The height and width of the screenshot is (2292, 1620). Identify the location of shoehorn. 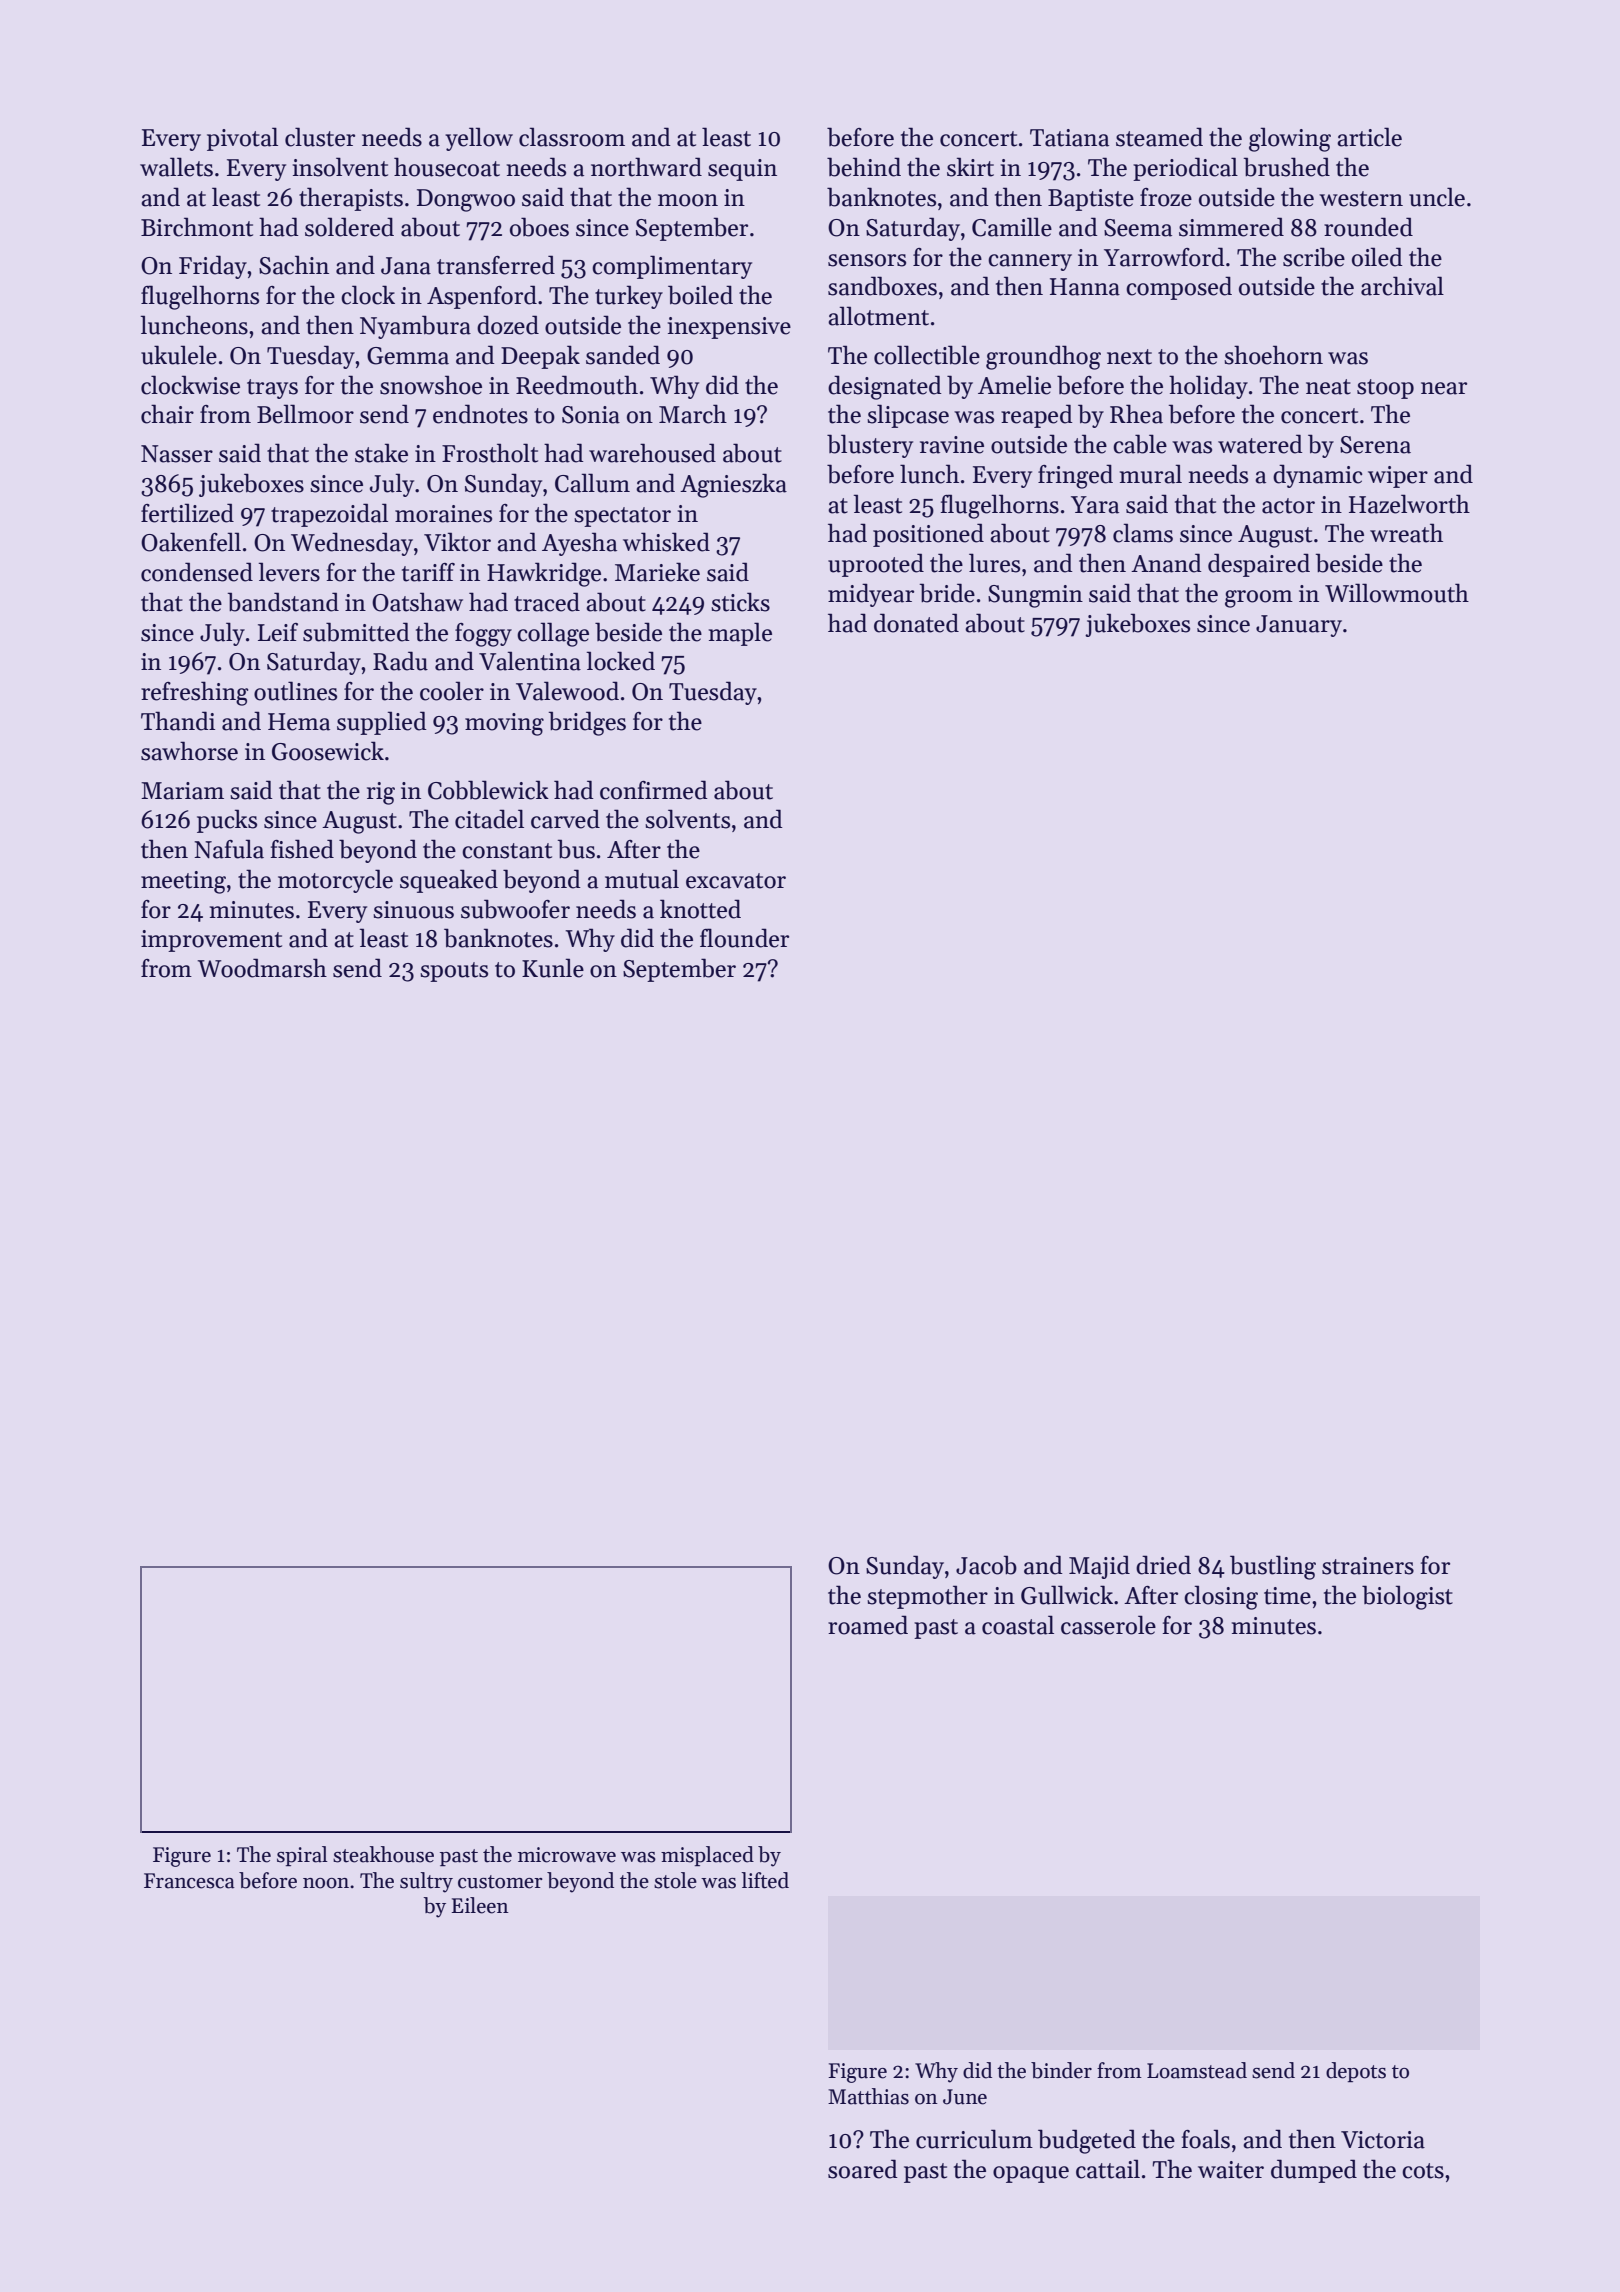
(1273, 355).
